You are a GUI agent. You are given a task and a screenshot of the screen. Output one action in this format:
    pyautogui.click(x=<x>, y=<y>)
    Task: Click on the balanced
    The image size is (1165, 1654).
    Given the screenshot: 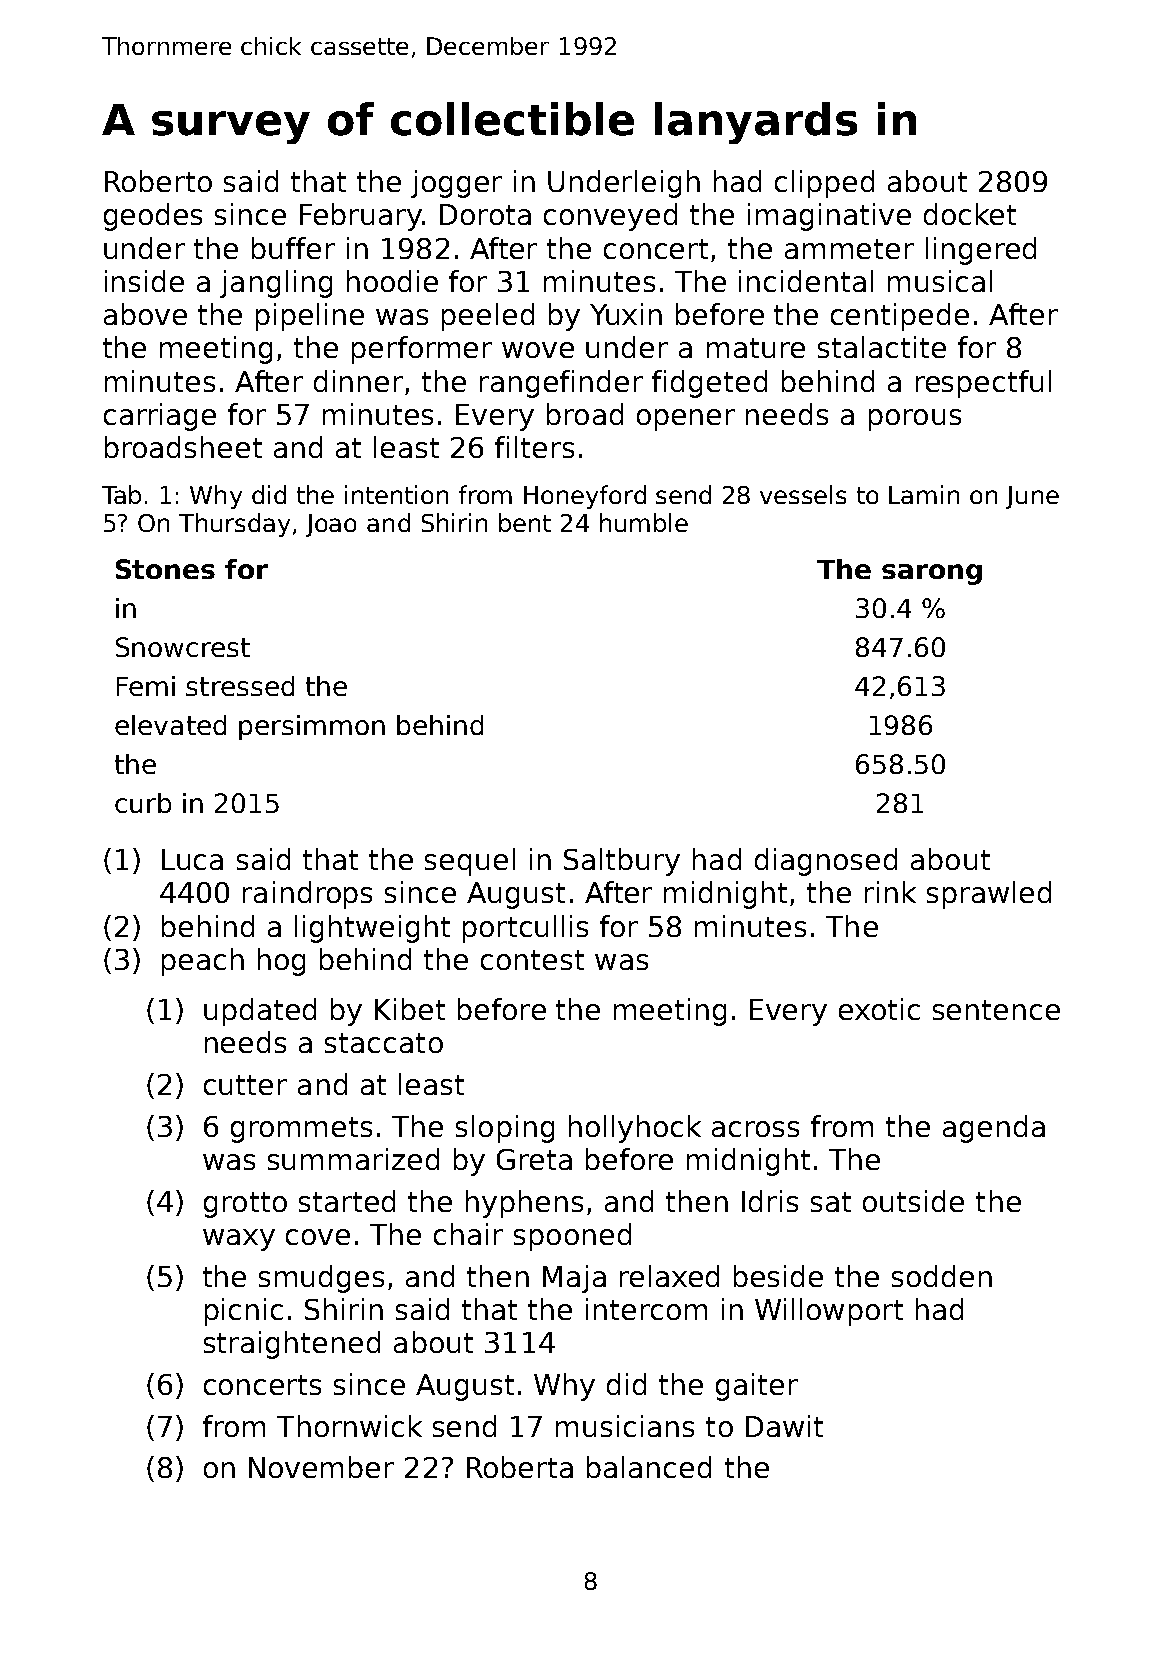 What is the action you would take?
    pyautogui.click(x=649, y=1467)
